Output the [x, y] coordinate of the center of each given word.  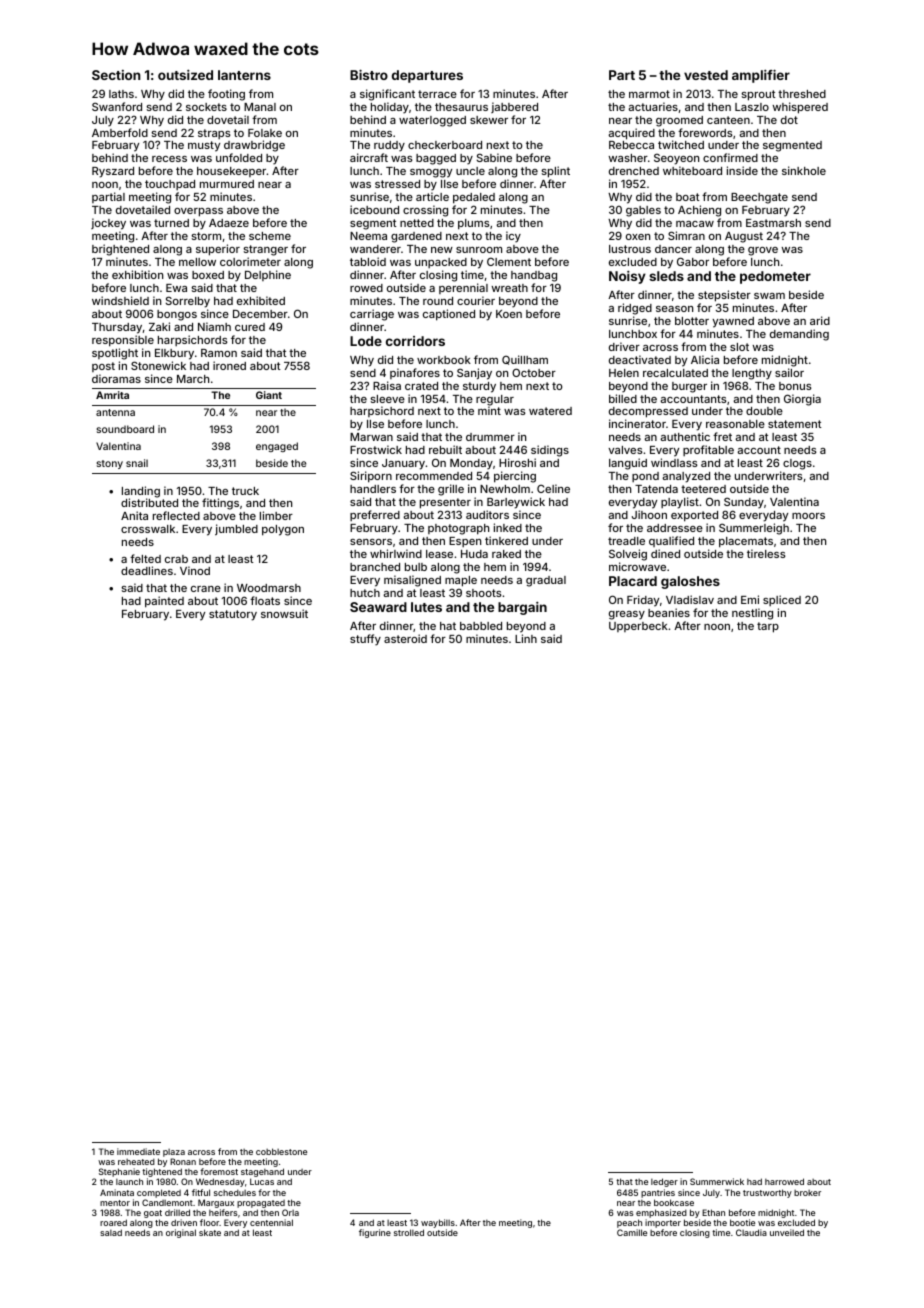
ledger [664, 1182]
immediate [138, 1151]
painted [164, 602]
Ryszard [113, 172]
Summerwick [717, 1181]
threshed [802, 94]
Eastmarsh [773, 223]
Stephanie [119, 1172]
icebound [374, 209]
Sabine [494, 157]
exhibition [137, 274]
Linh [526, 638]
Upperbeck [638, 627]
